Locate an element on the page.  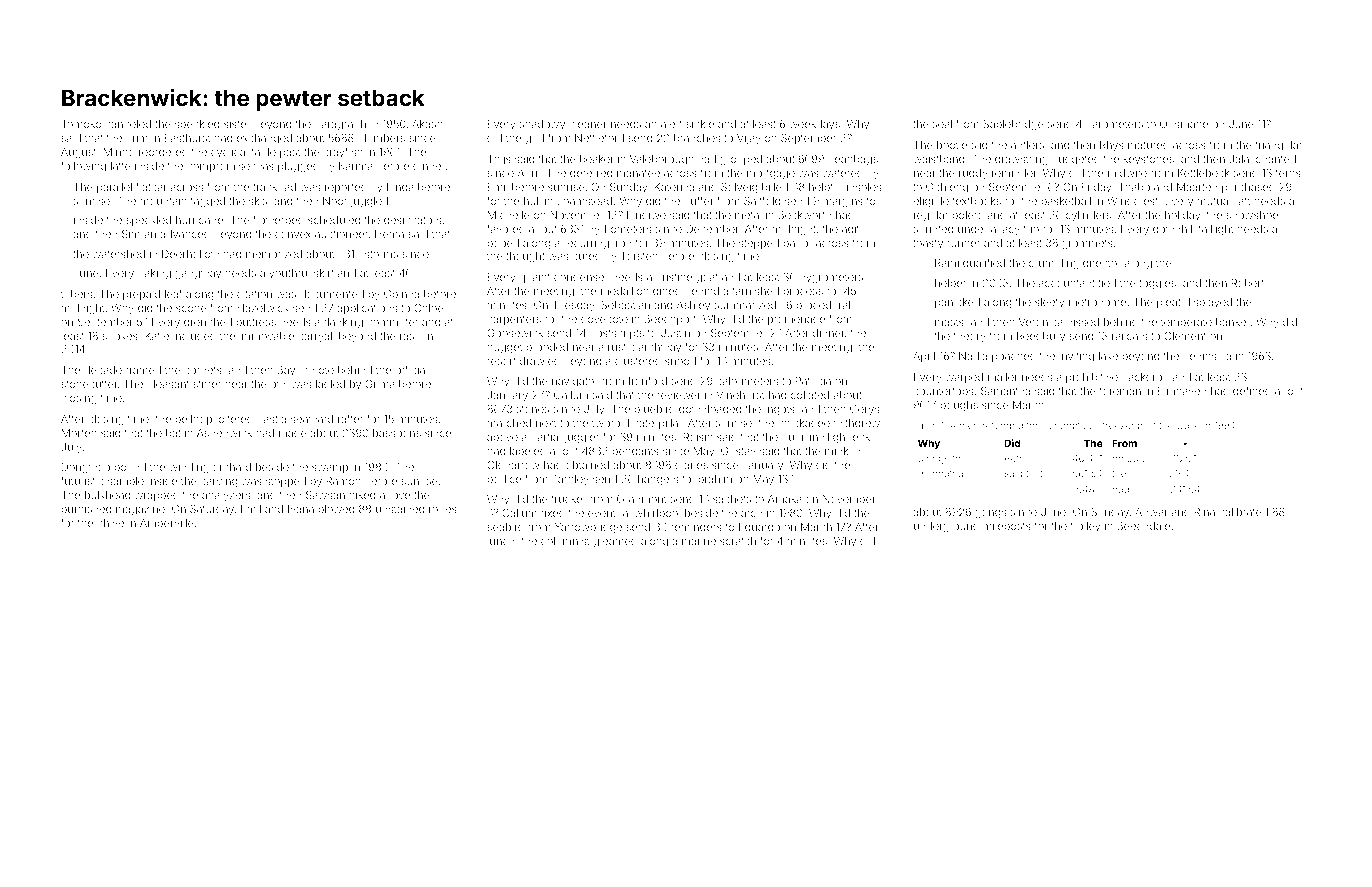
antlers is located at coordinates (1027, 145).
